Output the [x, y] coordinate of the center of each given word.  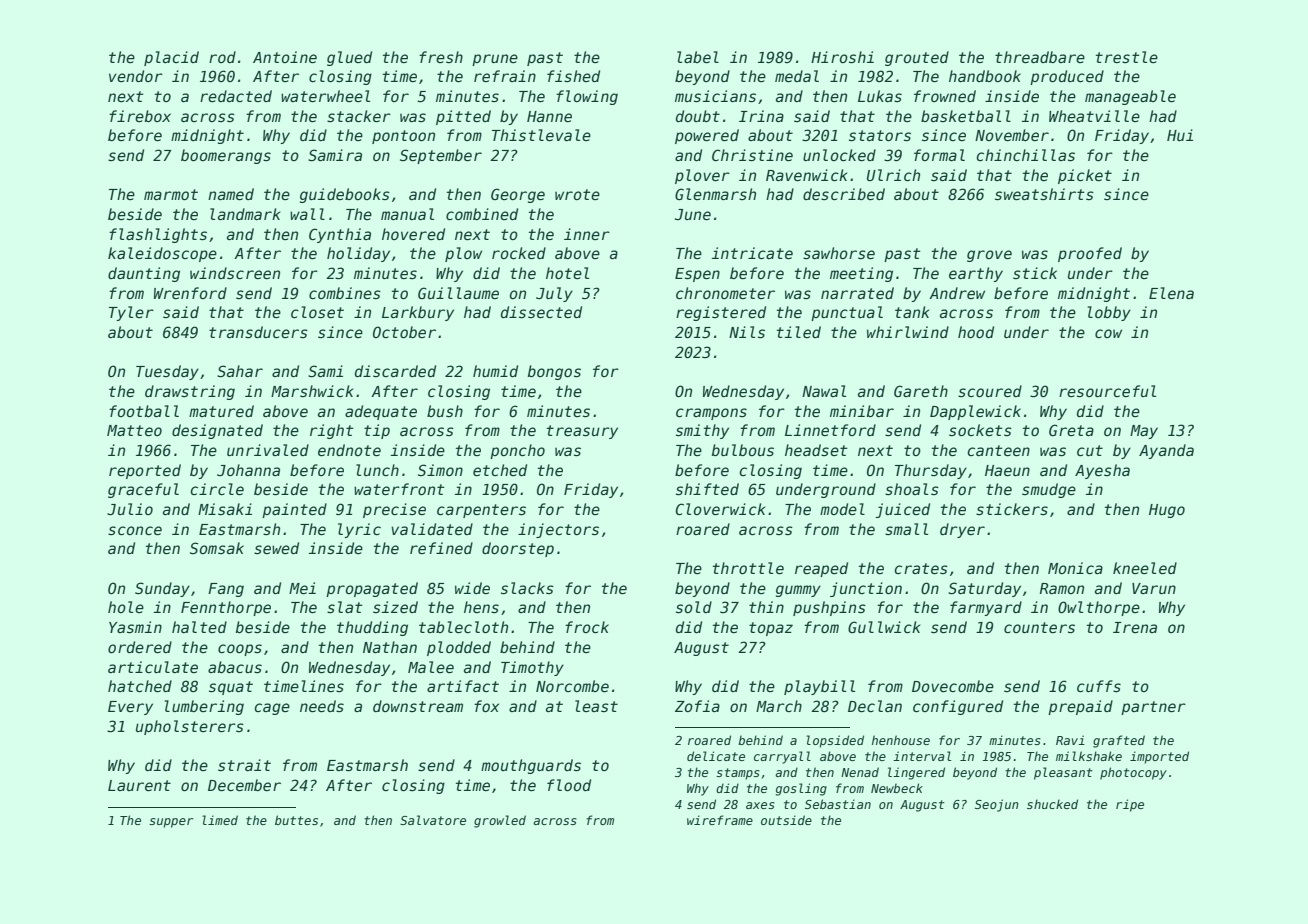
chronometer [725, 293]
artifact [463, 686]
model [842, 509]
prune [495, 60]
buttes [296, 820]
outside [786, 820]
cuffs [1099, 686]
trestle [1127, 57]
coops [240, 650]
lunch [377, 470]
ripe [1130, 805]
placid [171, 58]
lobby [1109, 313]
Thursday [931, 471]
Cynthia [340, 235]
